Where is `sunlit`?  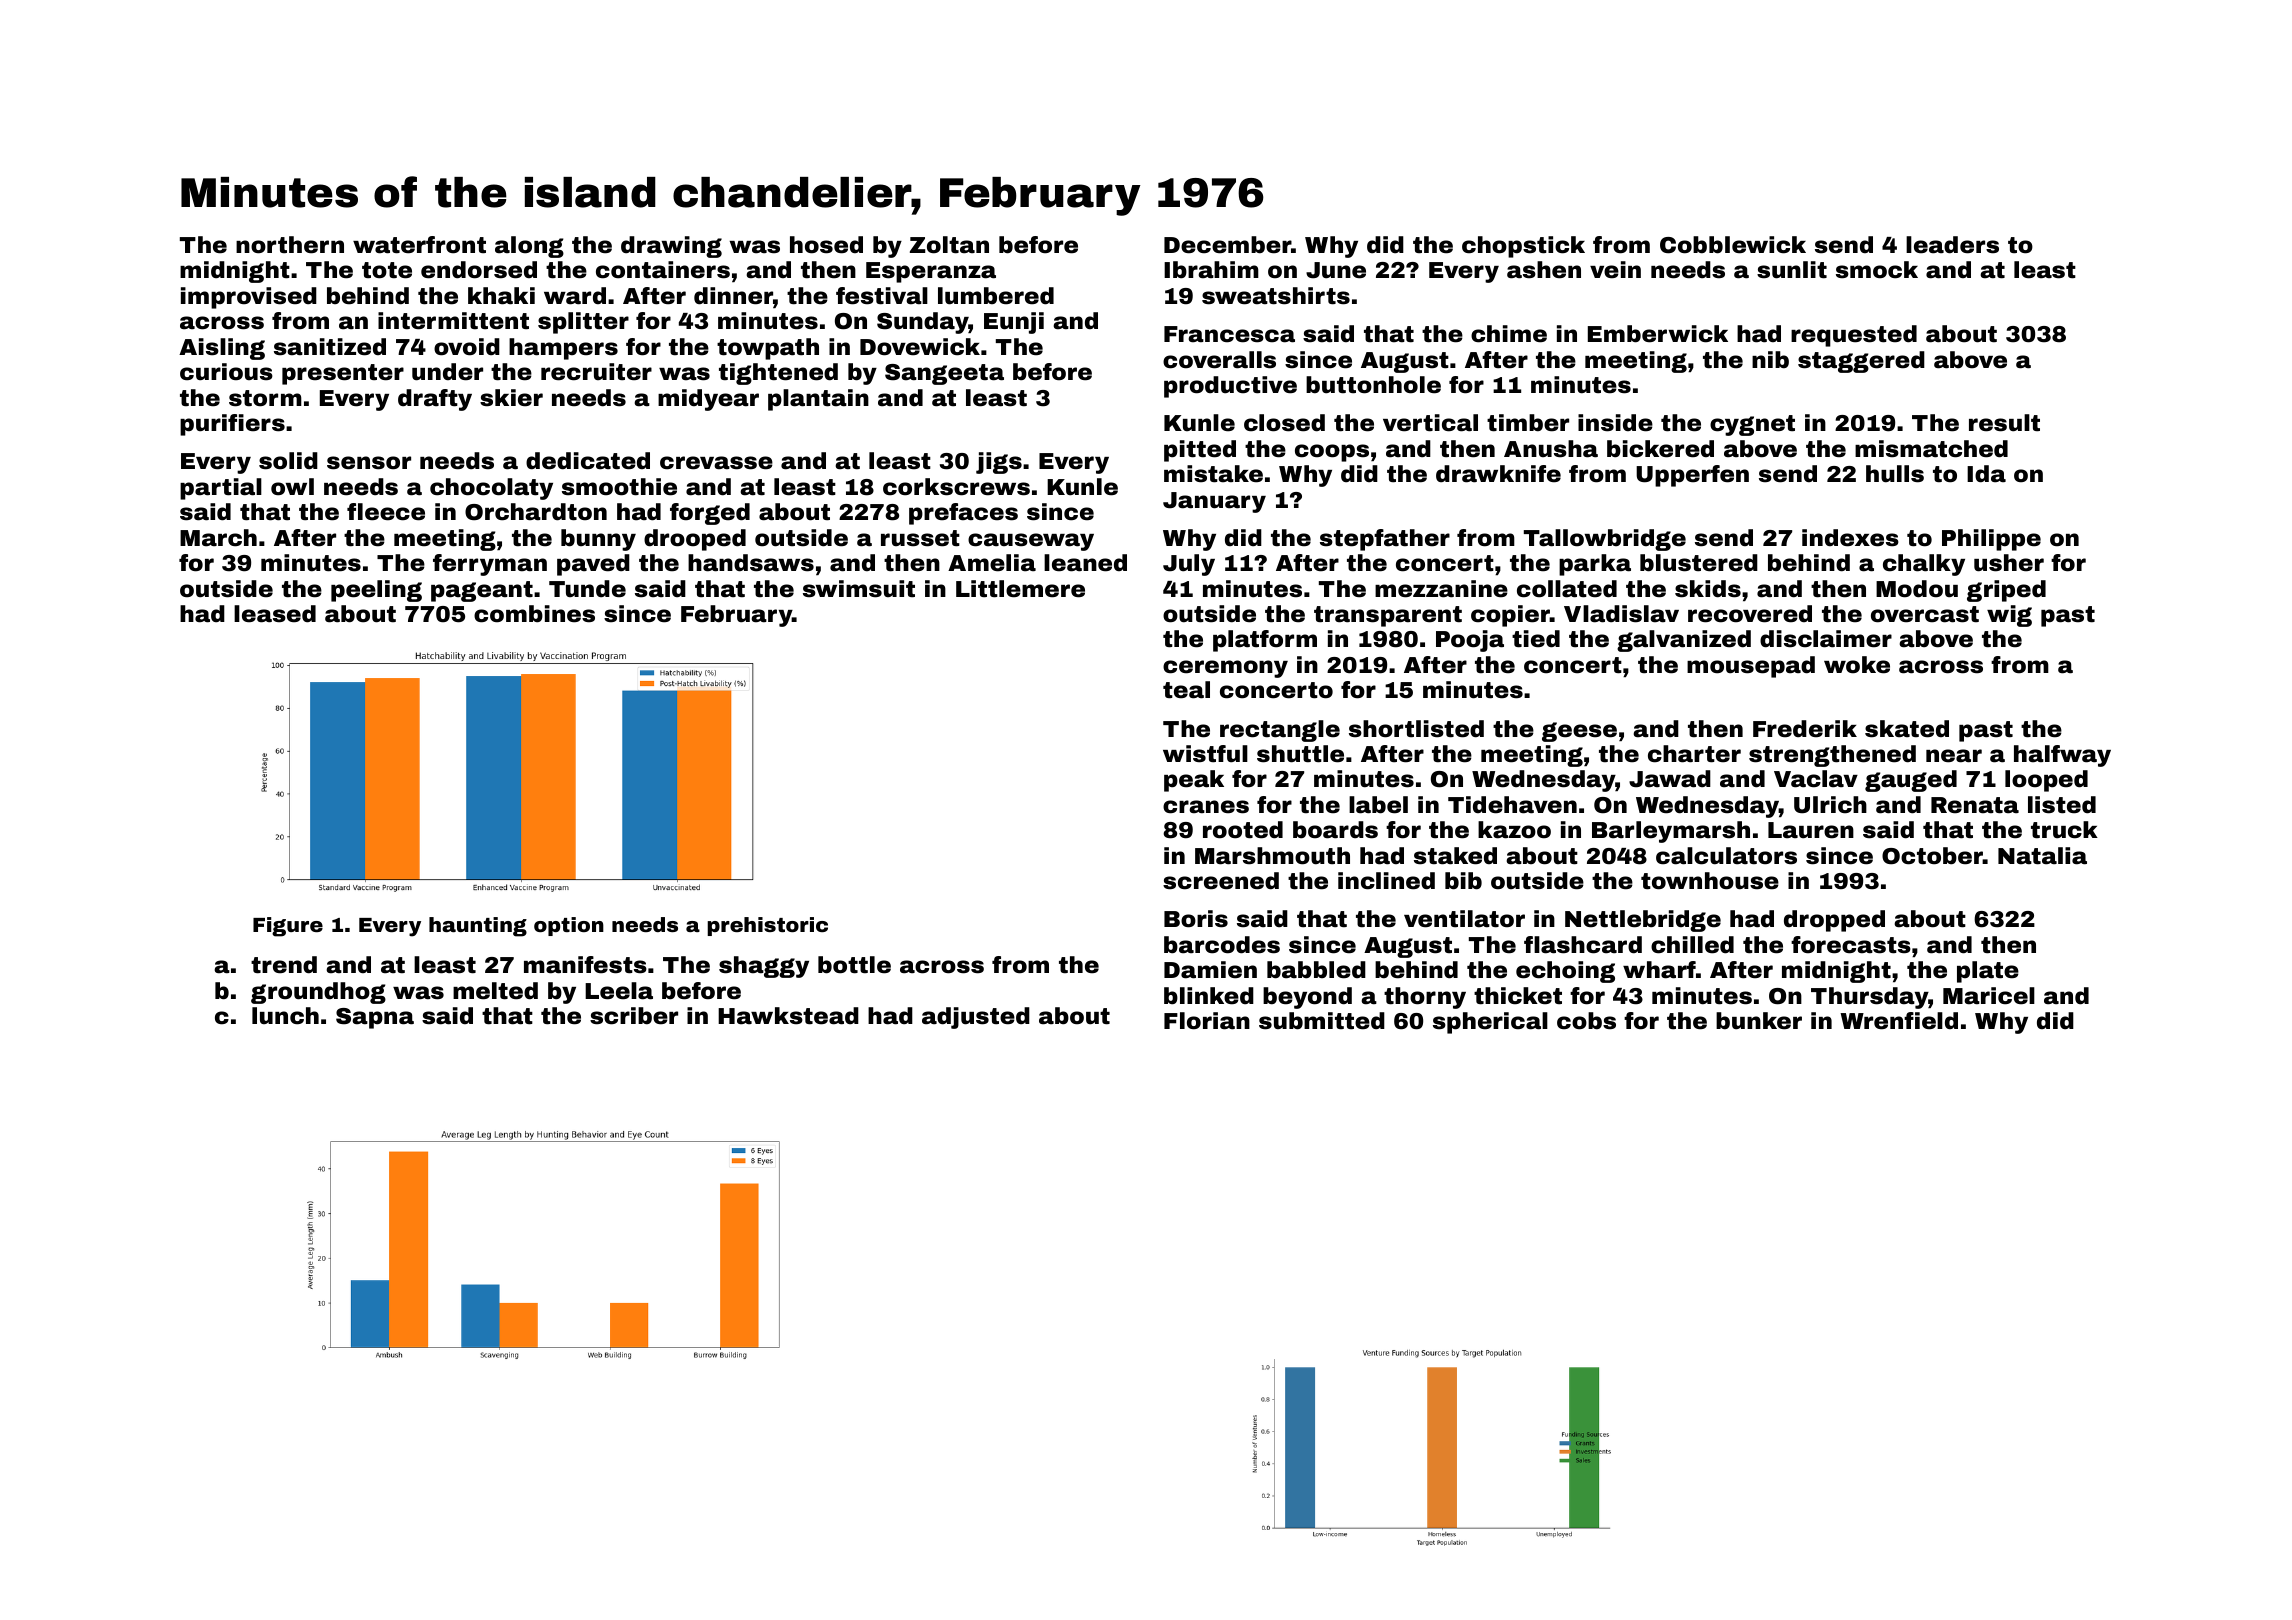 sunlit is located at coordinates (1792, 270).
